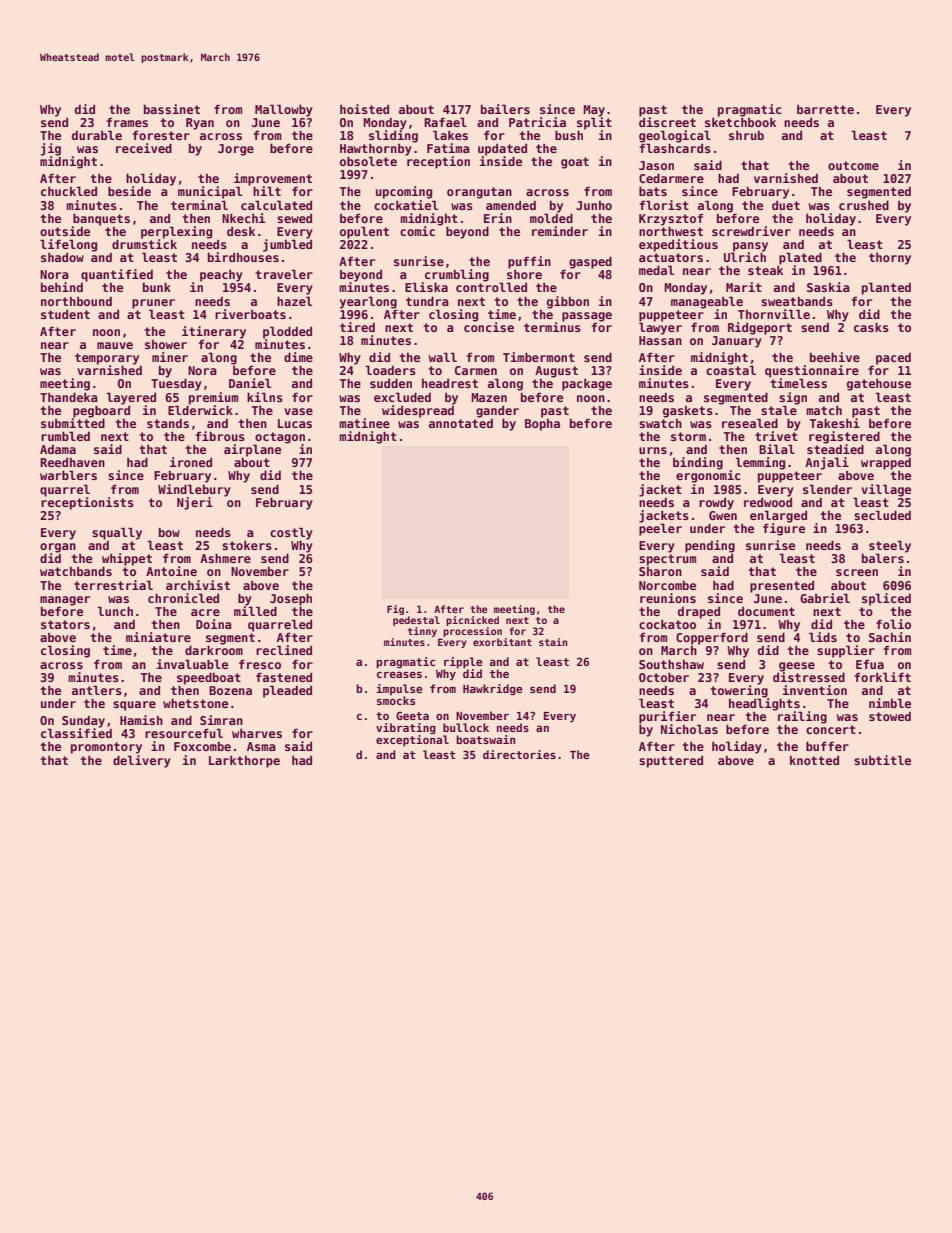 Image resolution: width=952 pixels, height=1233 pixels. What do you see at coordinates (265, 397) in the image?
I see `kilns` at bounding box center [265, 397].
